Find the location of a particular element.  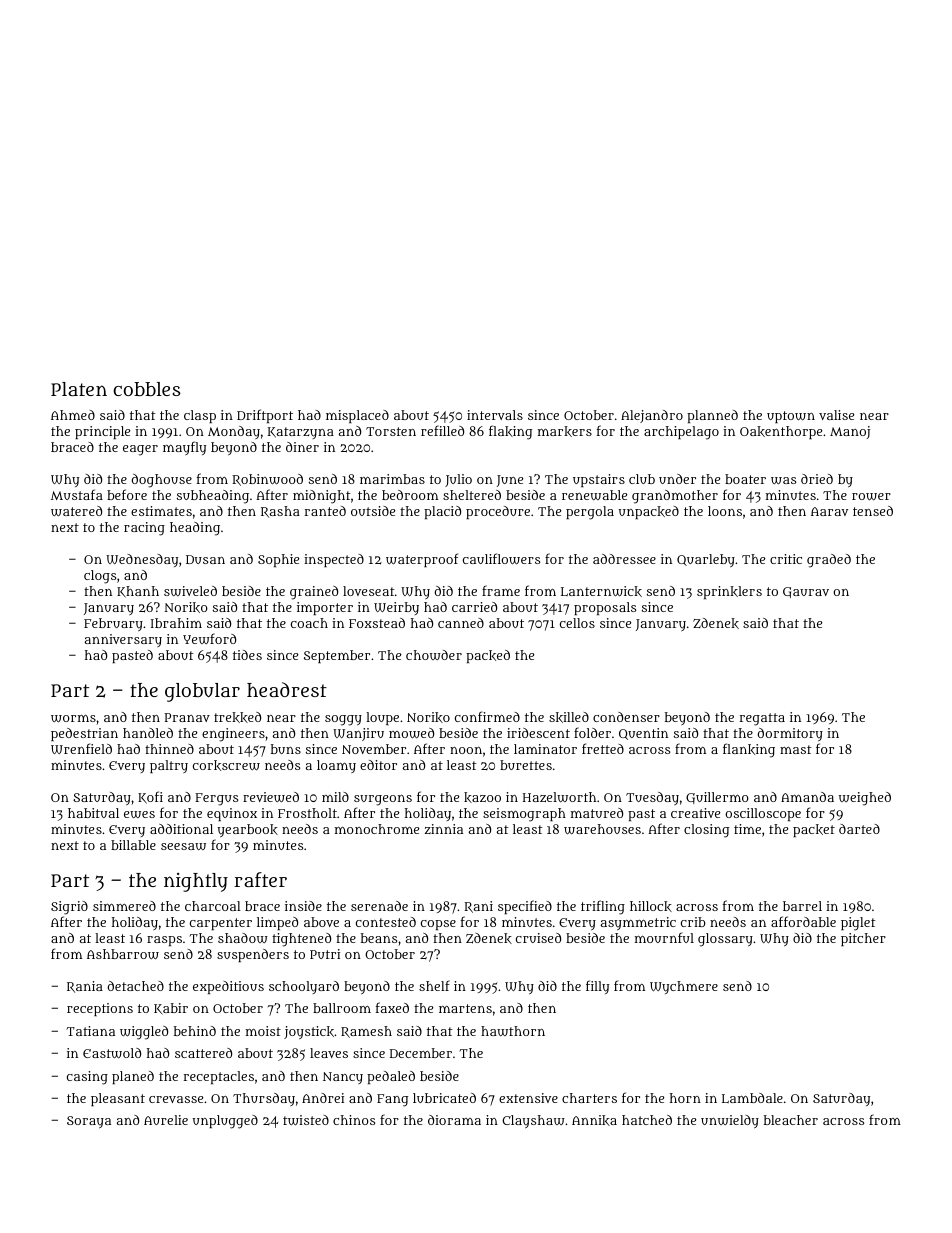

Gaurav is located at coordinates (806, 592).
